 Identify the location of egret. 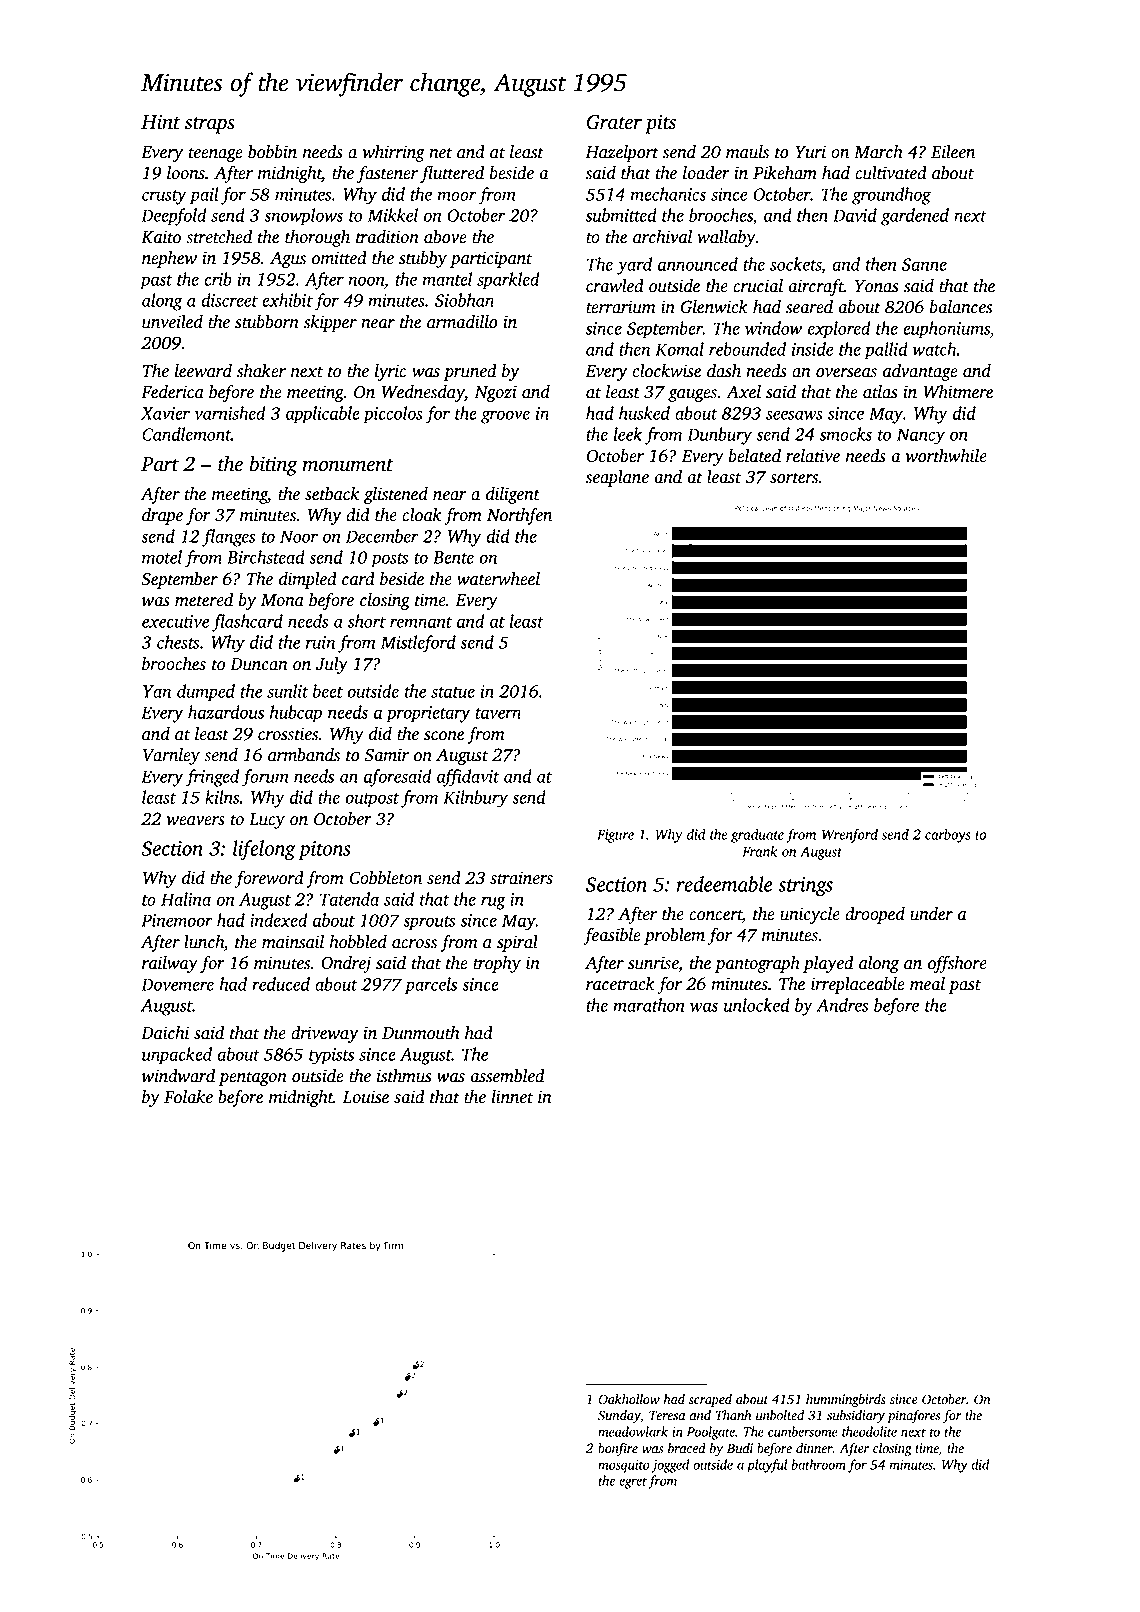
(633, 1483).
